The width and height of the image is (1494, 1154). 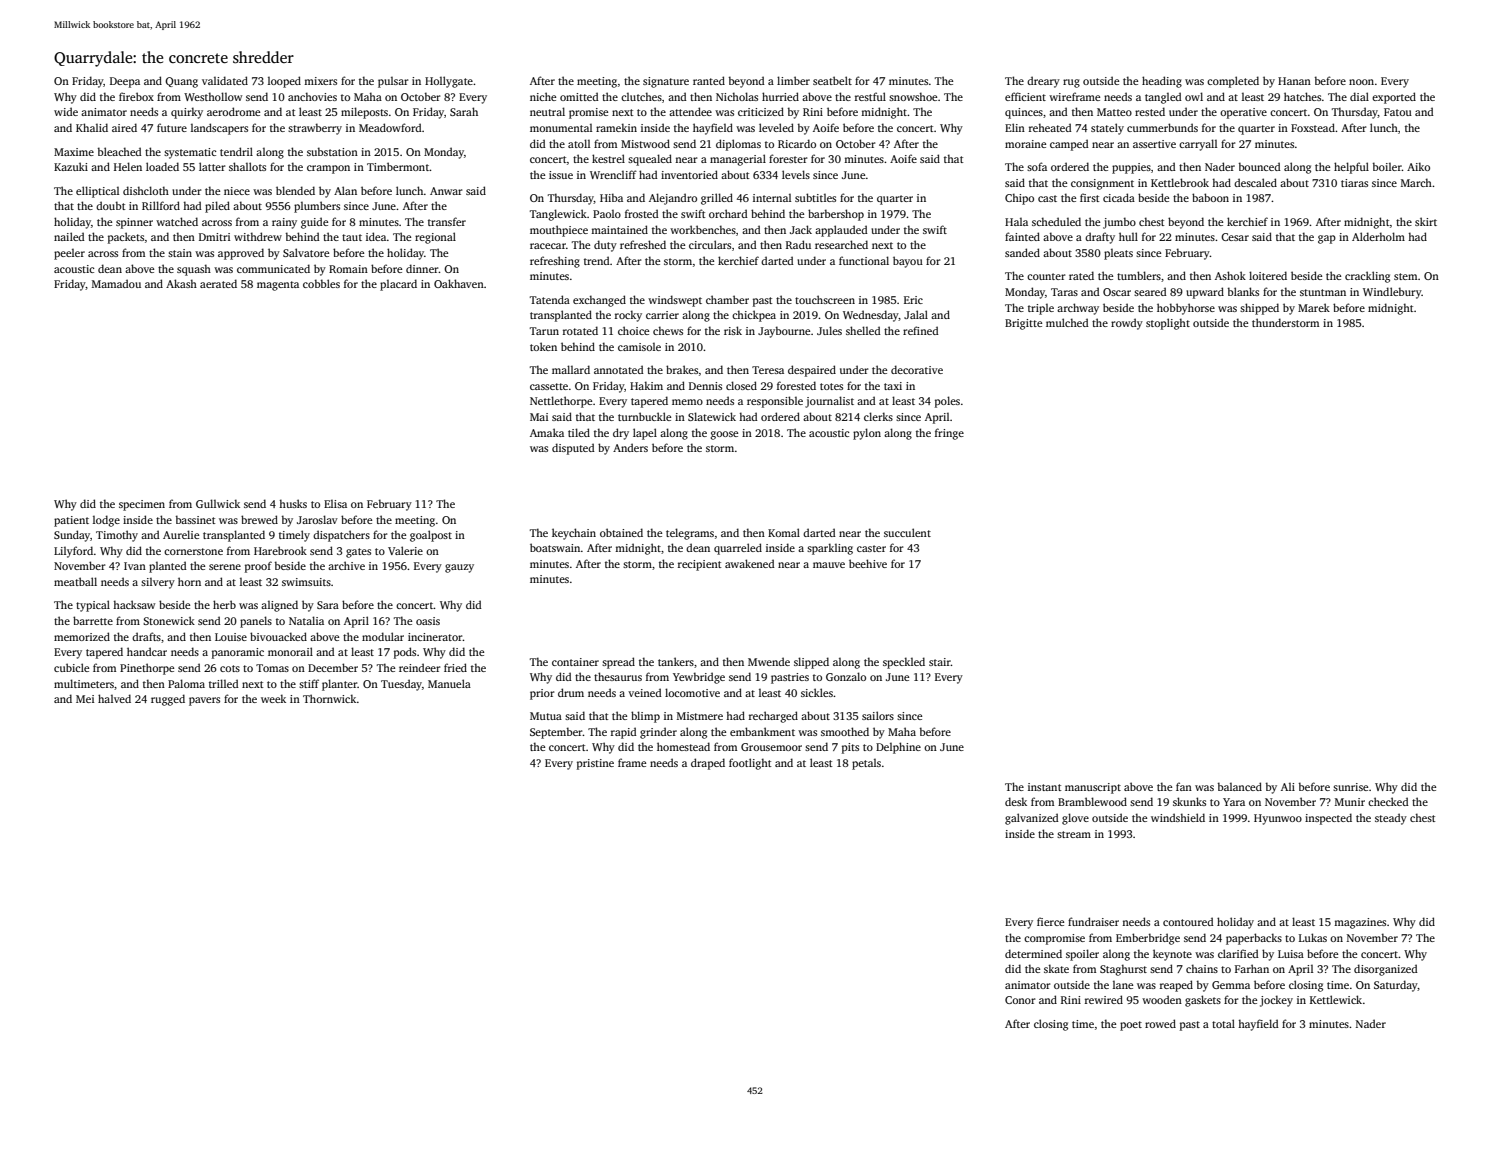 I want to click on gauzy, so click(x=459, y=568).
